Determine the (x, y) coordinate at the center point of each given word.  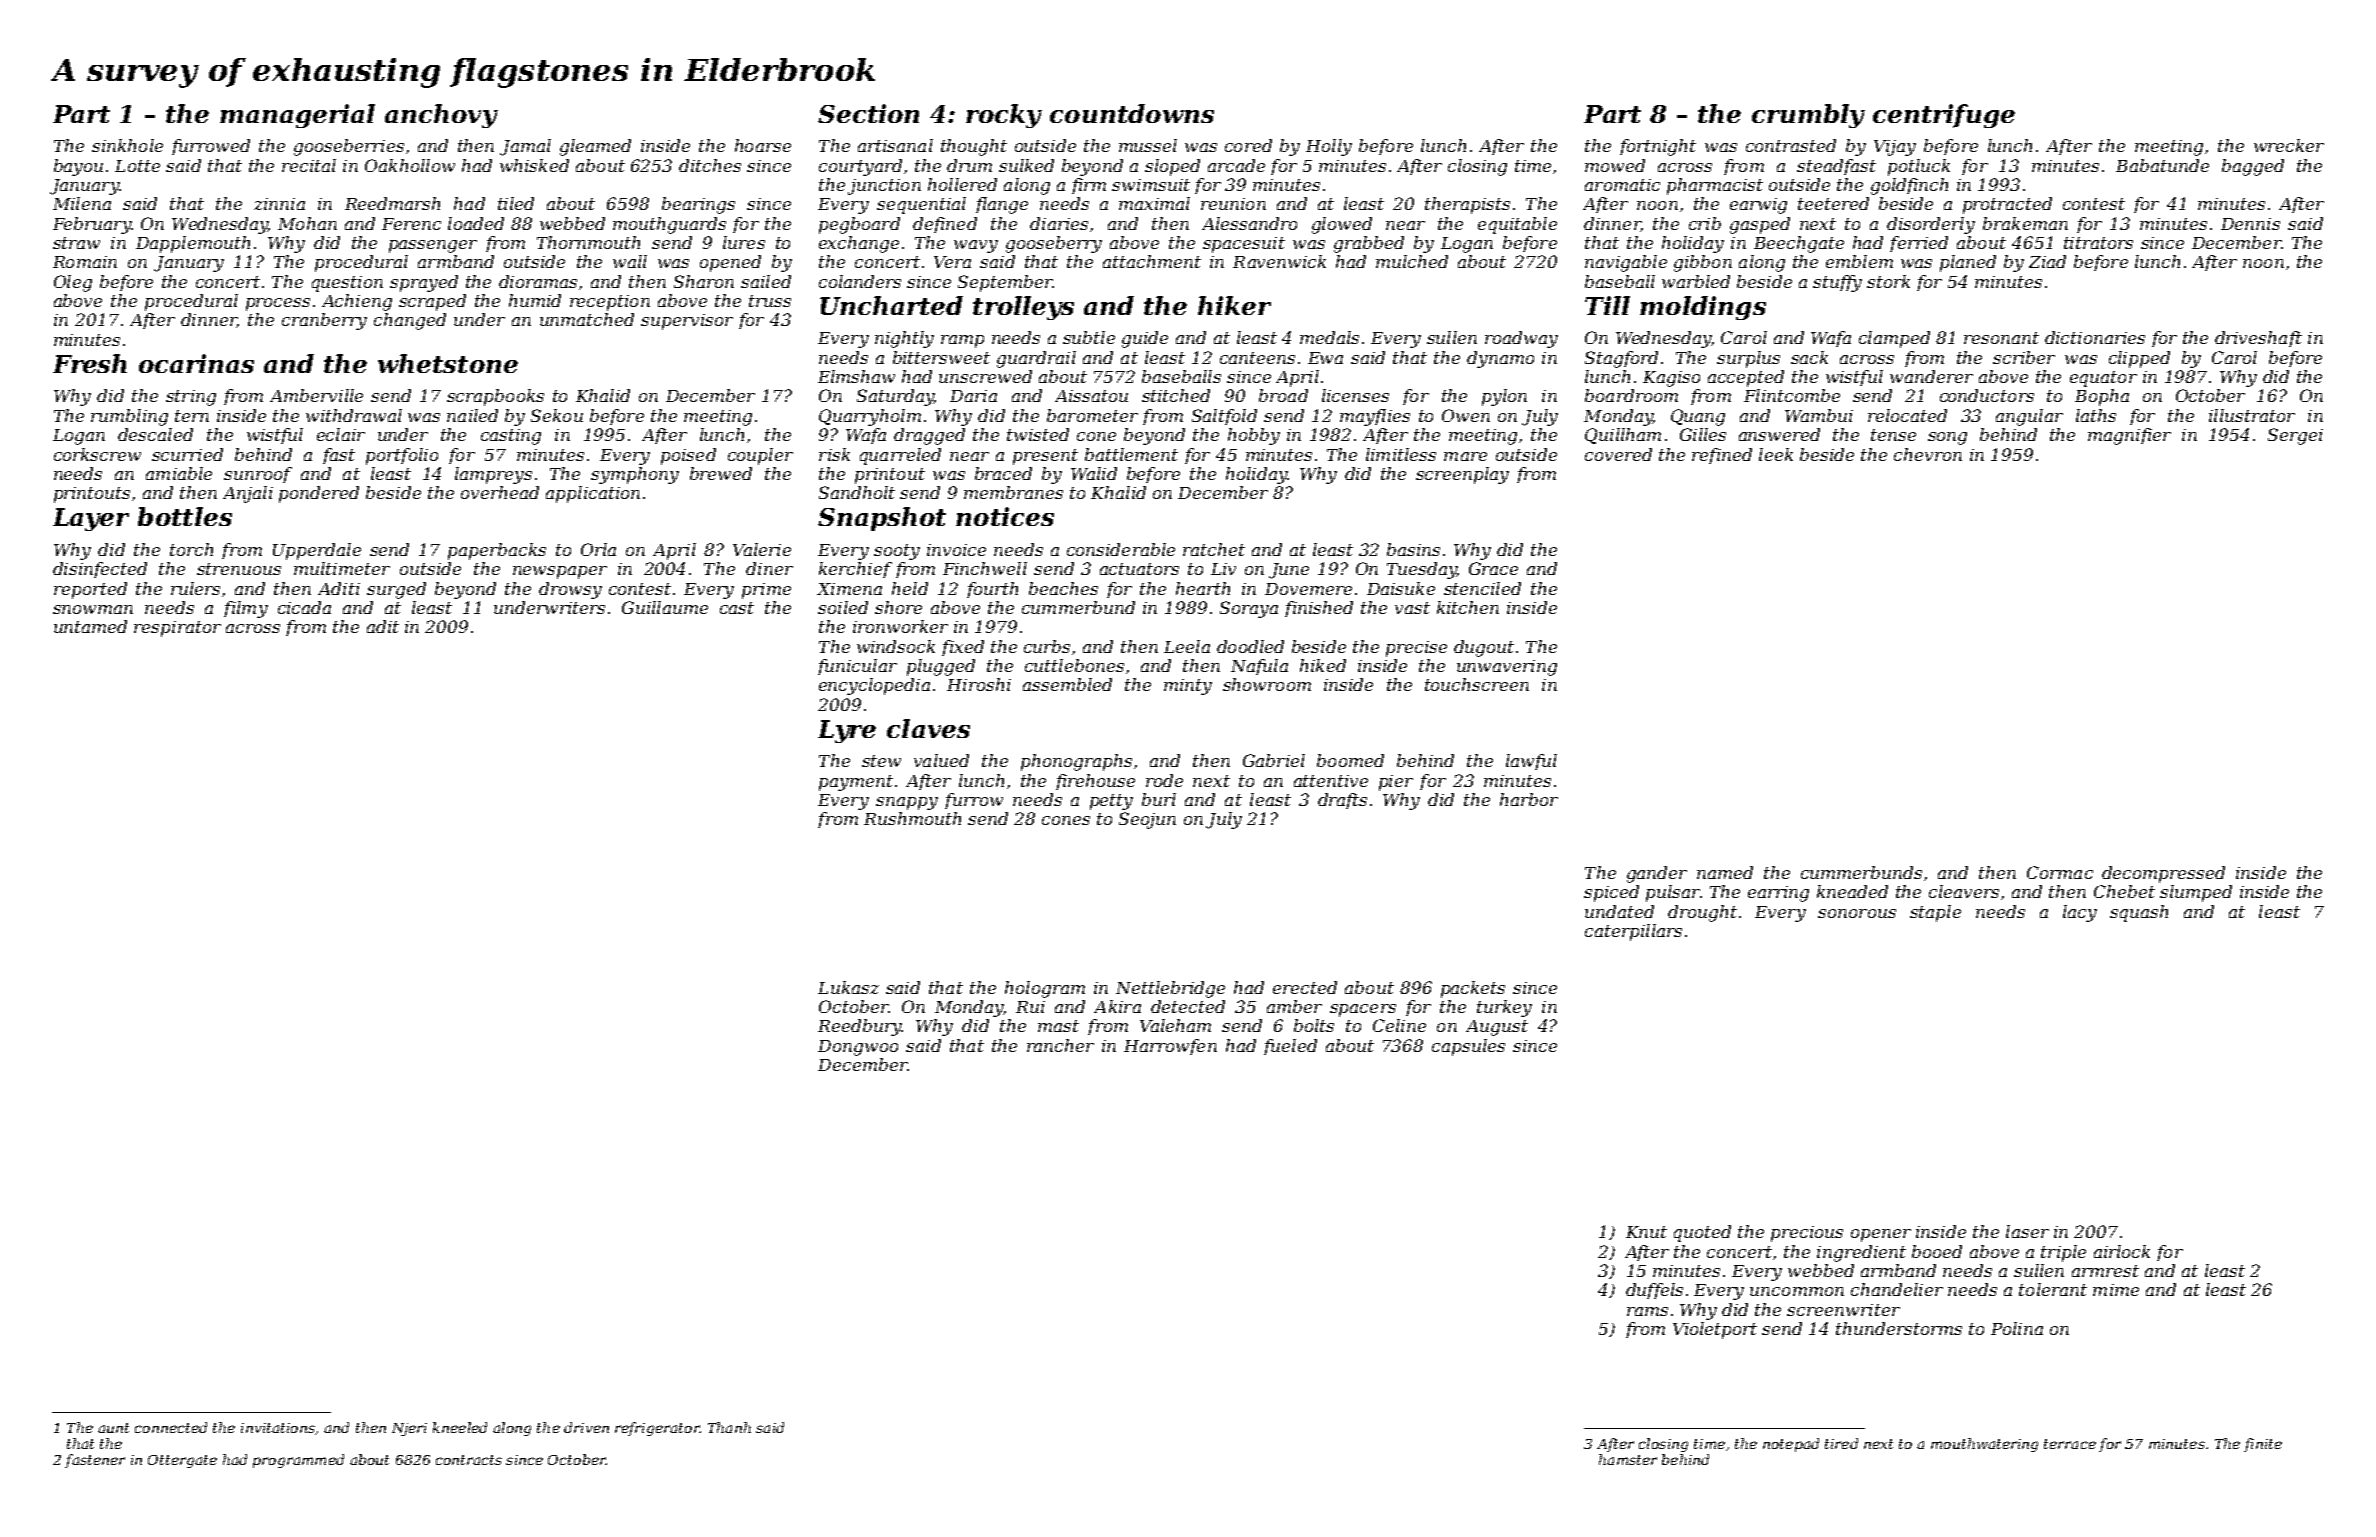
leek (1776, 454)
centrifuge (1944, 116)
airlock (2122, 1251)
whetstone (448, 363)
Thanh (729, 1427)
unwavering (1507, 668)
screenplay (1462, 475)
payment (856, 783)
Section (868, 113)
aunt (113, 1428)
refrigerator (657, 1429)
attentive (1331, 781)
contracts (469, 1460)
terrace (2070, 1444)
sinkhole (127, 145)
